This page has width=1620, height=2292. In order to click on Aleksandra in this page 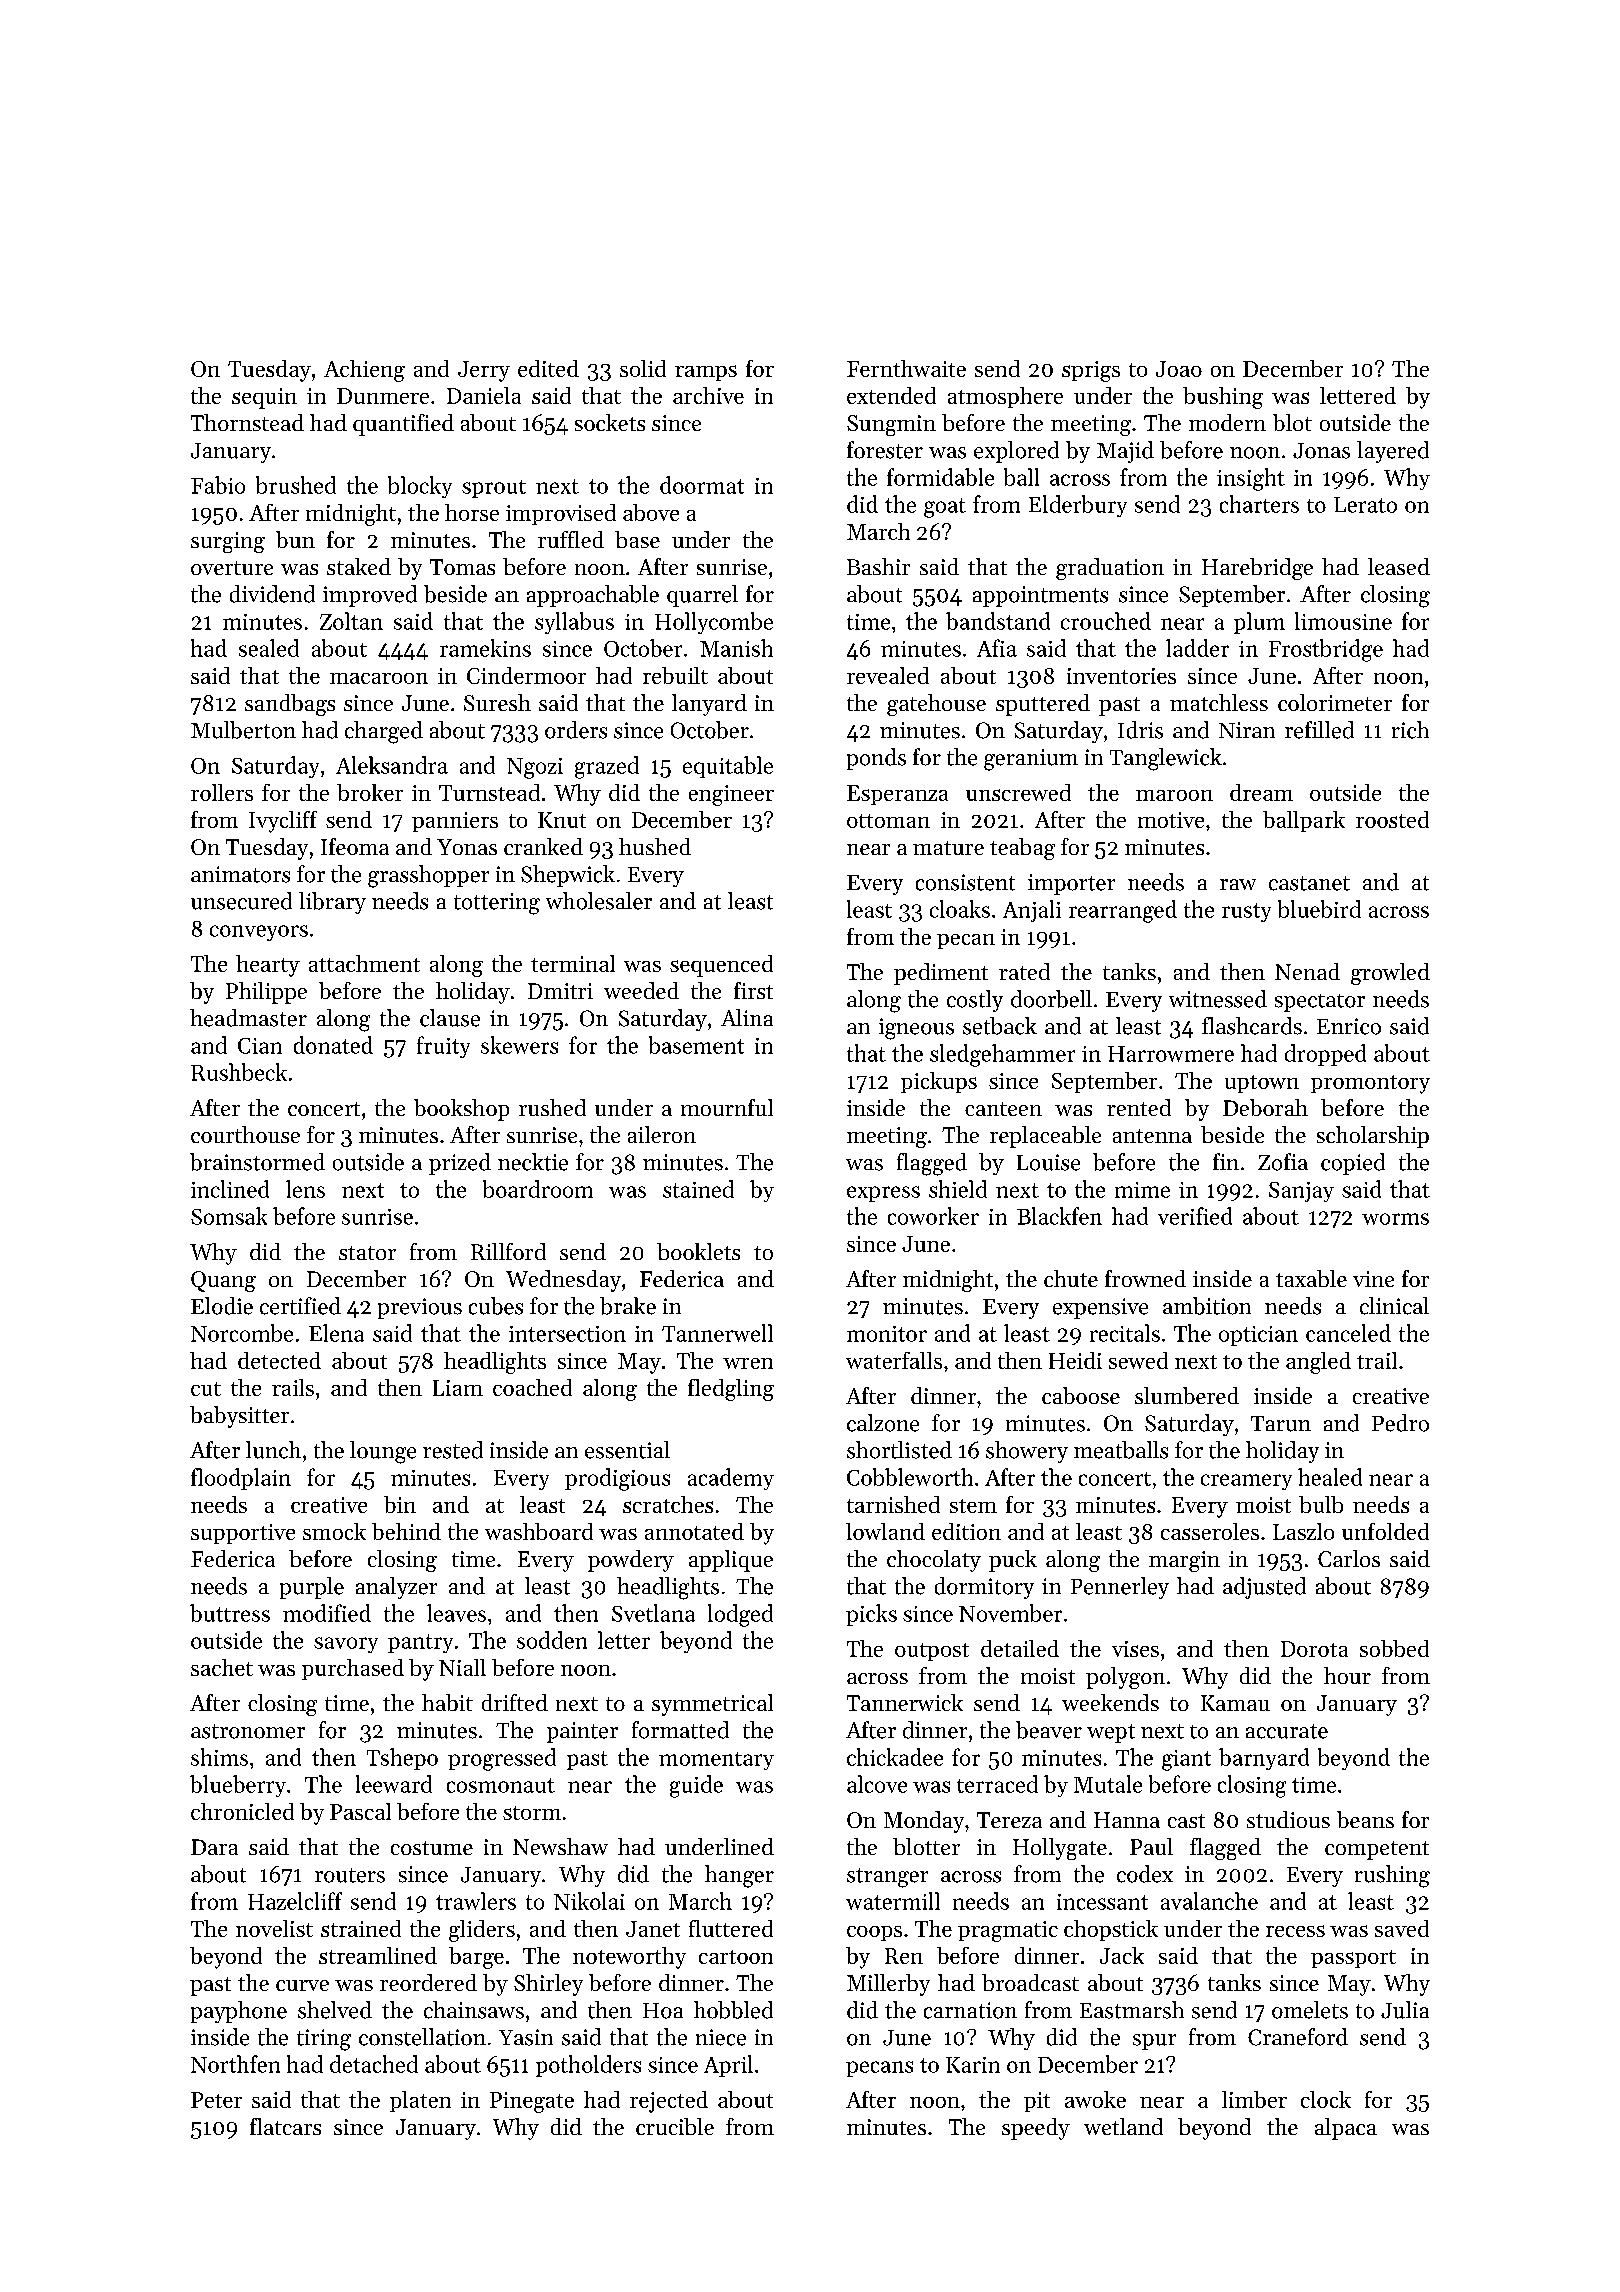, I will do `click(392, 765)`.
